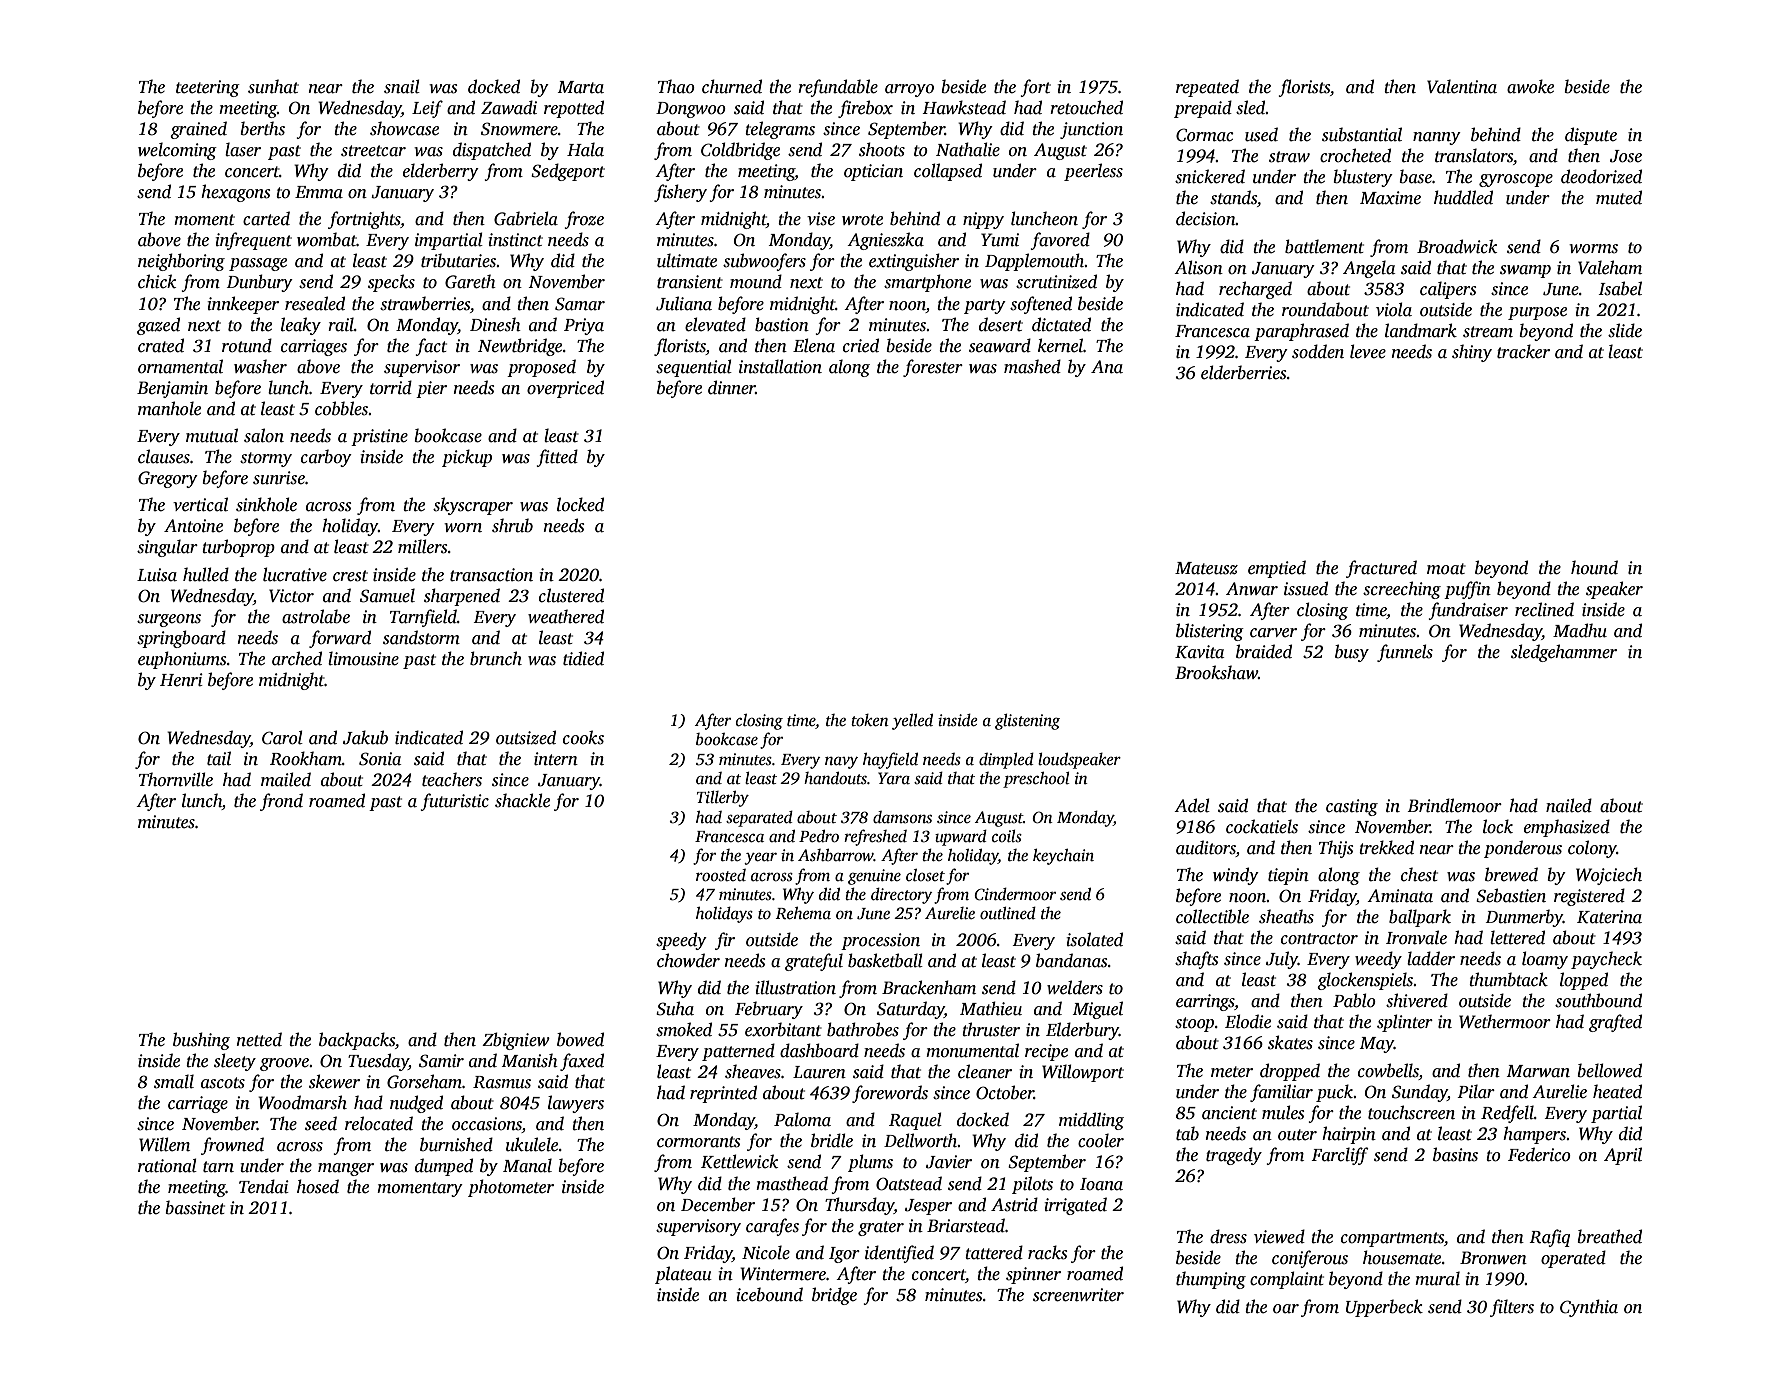  Describe the element at coordinates (177, 151) in the screenshot. I see `welcoming` at that location.
